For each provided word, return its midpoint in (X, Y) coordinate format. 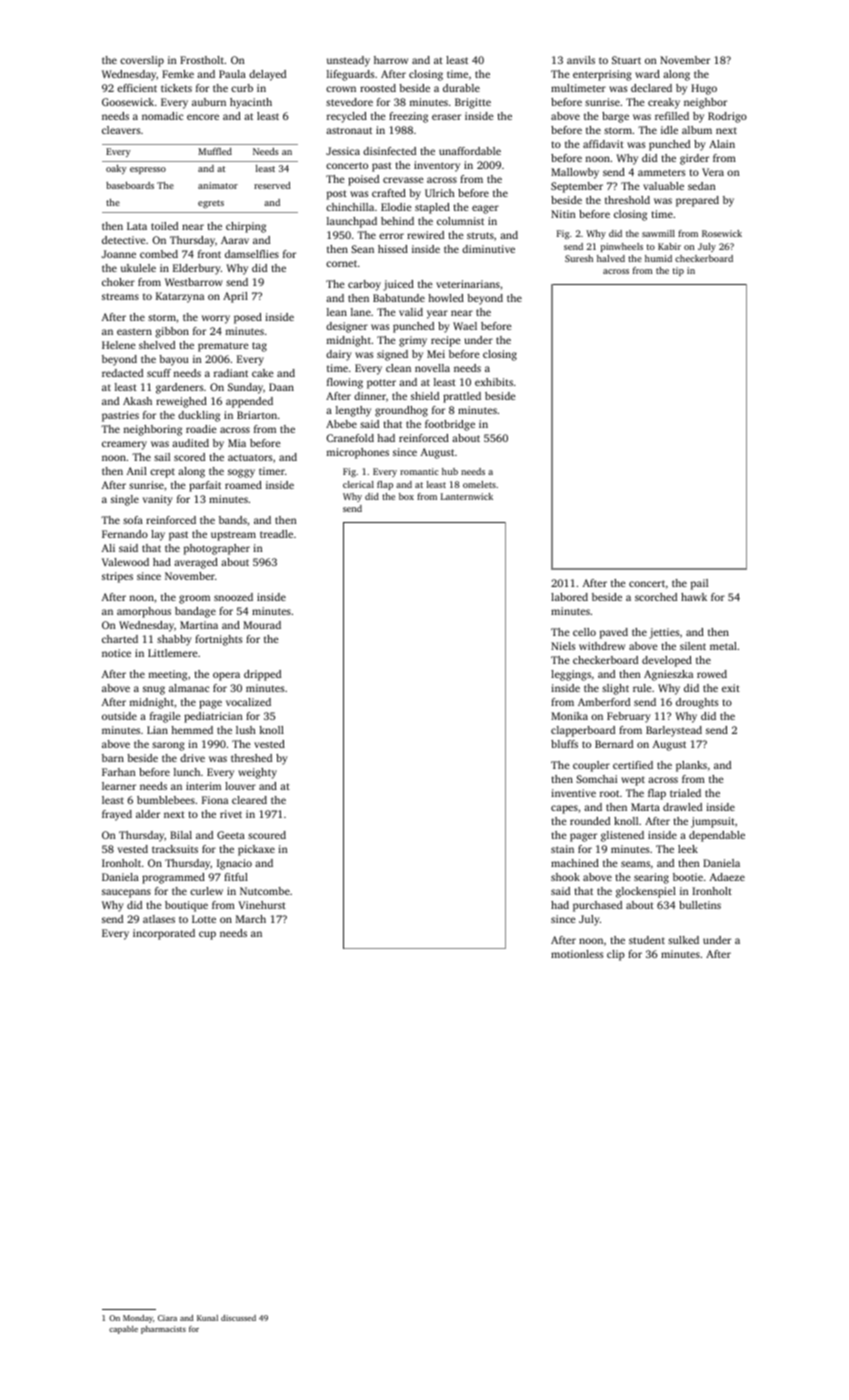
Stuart (626, 60)
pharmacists (163, 1330)
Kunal (207, 1318)
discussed (238, 1318)
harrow (391, 60)
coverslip (142, 61)
